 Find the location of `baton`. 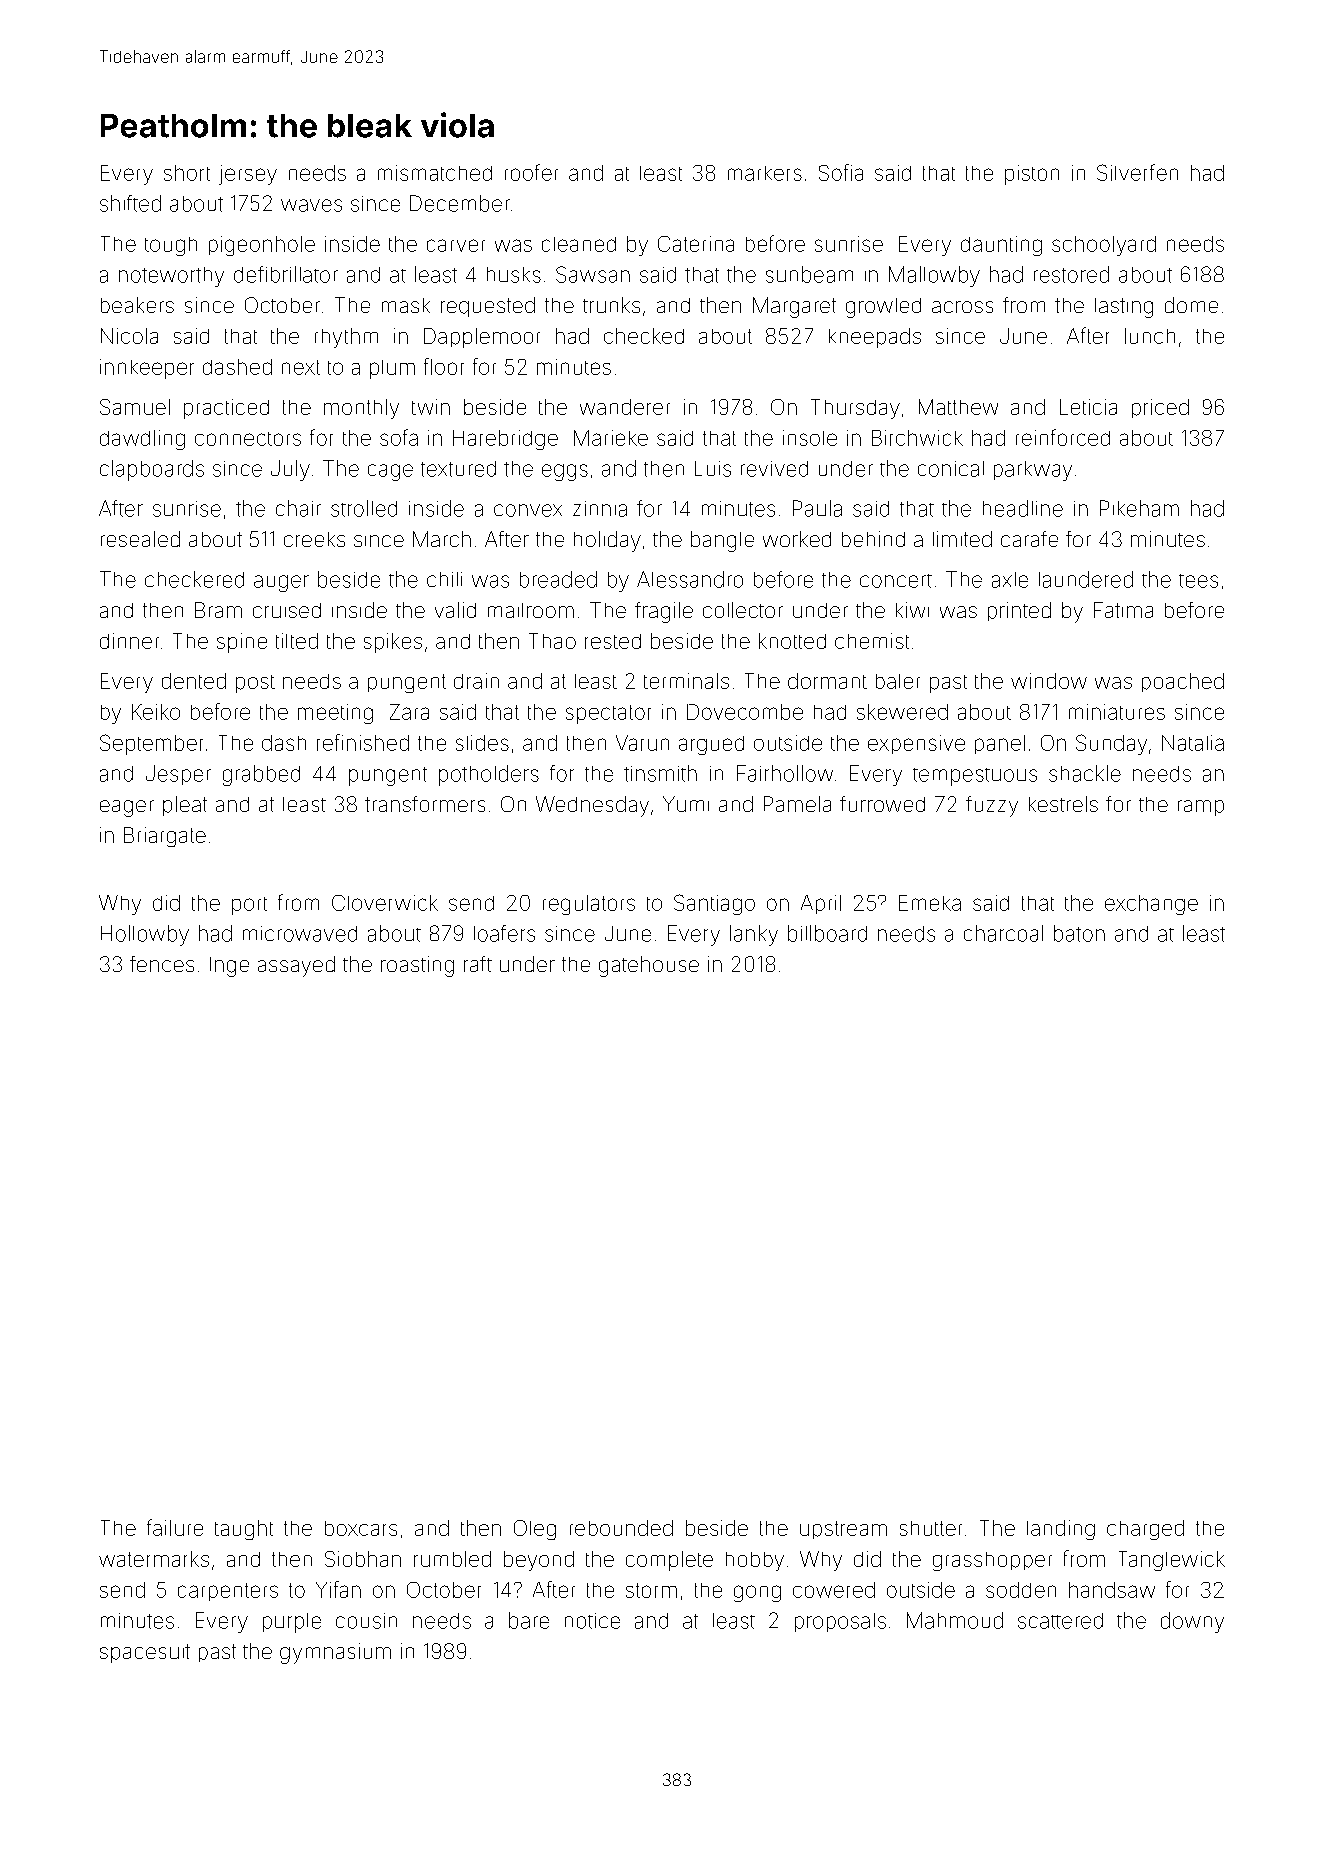

baton is located at coordinates (1079, 933).
